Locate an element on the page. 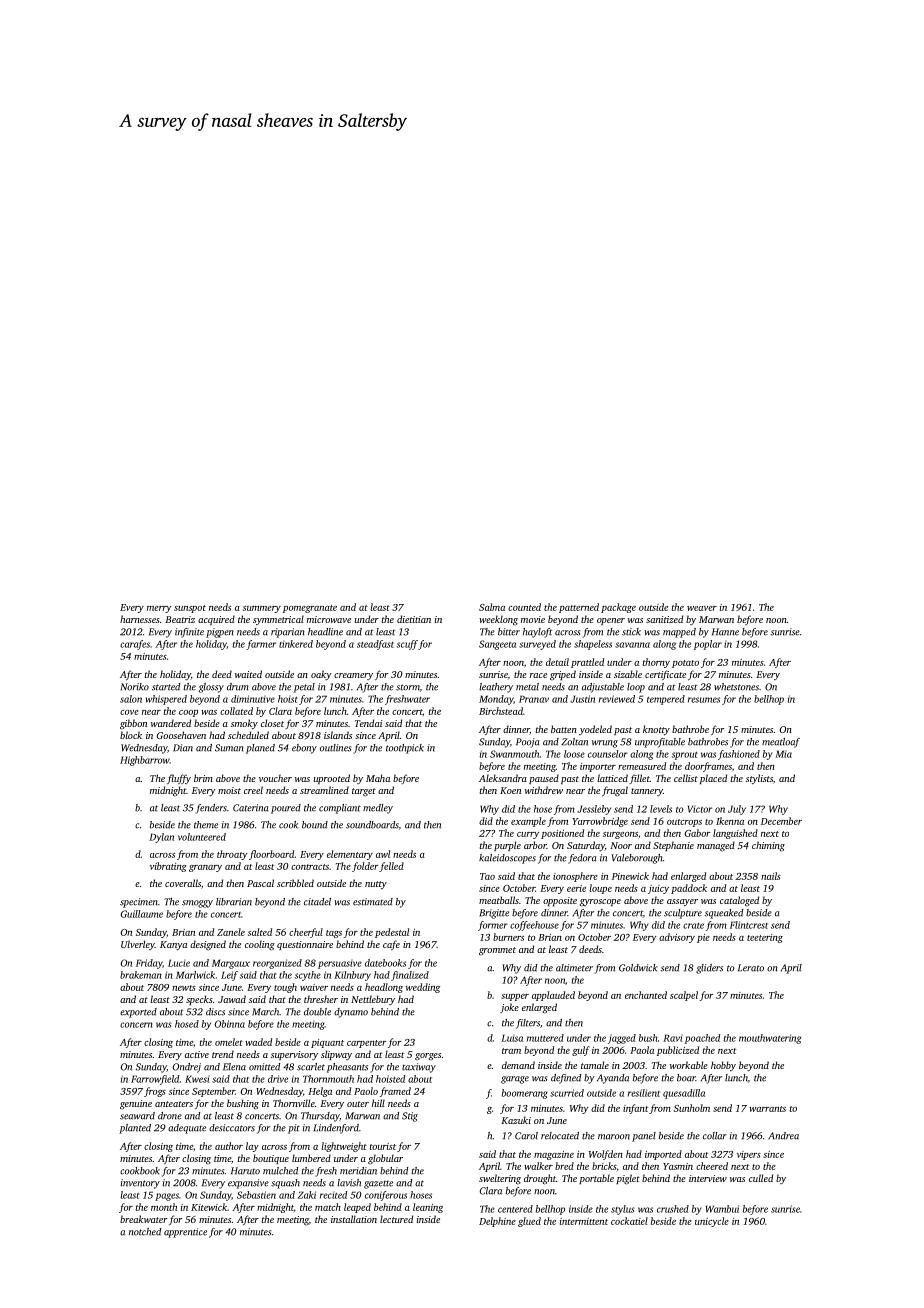  boomerang is located at coordinates (525, 1094).
